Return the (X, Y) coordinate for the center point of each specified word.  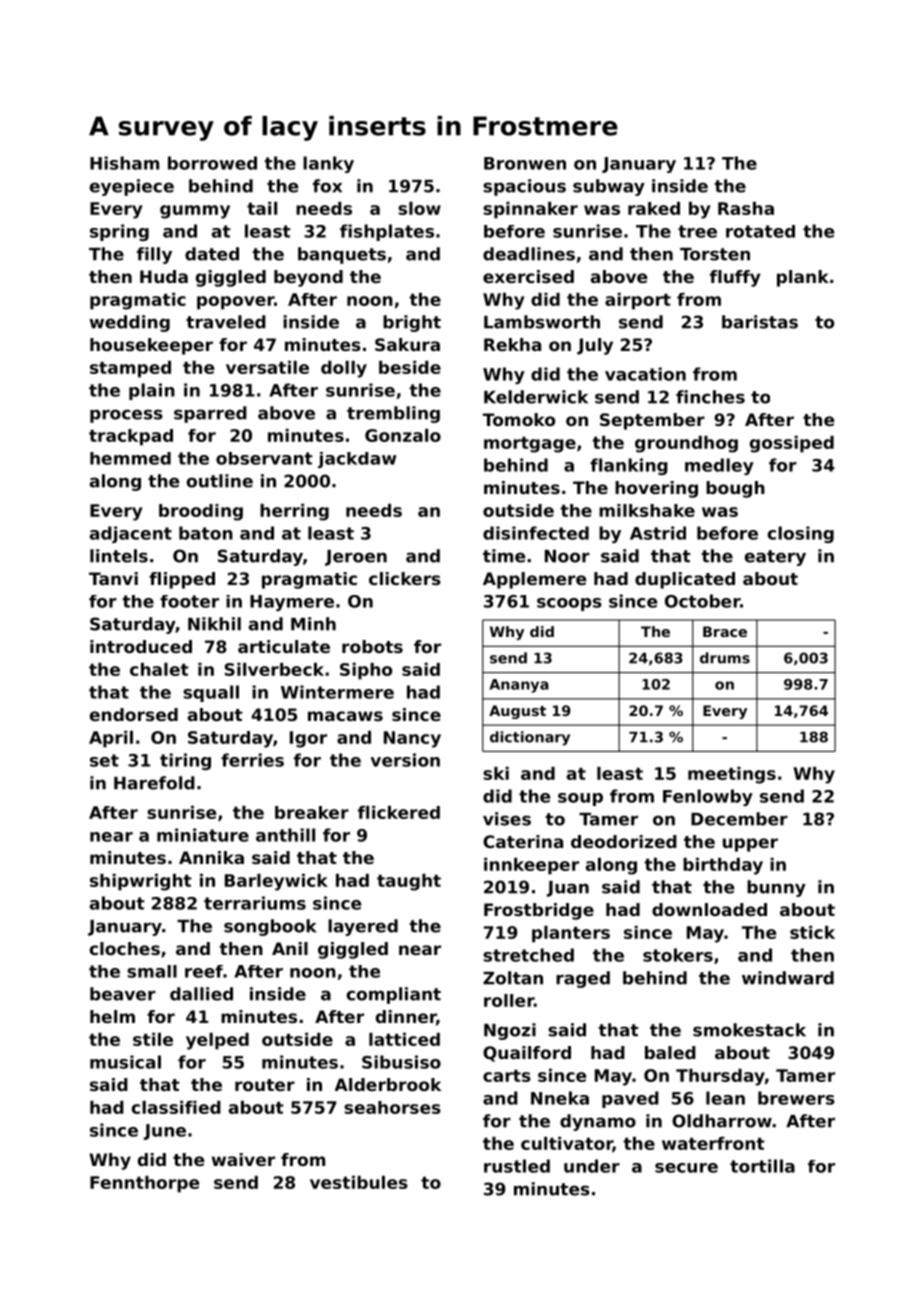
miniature (203, 835)
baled (670, 1052)
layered (363, 927)
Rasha (746, 208)
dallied (201, 994)
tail (262, 208)
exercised (528, 276)
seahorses (392, 1107)
